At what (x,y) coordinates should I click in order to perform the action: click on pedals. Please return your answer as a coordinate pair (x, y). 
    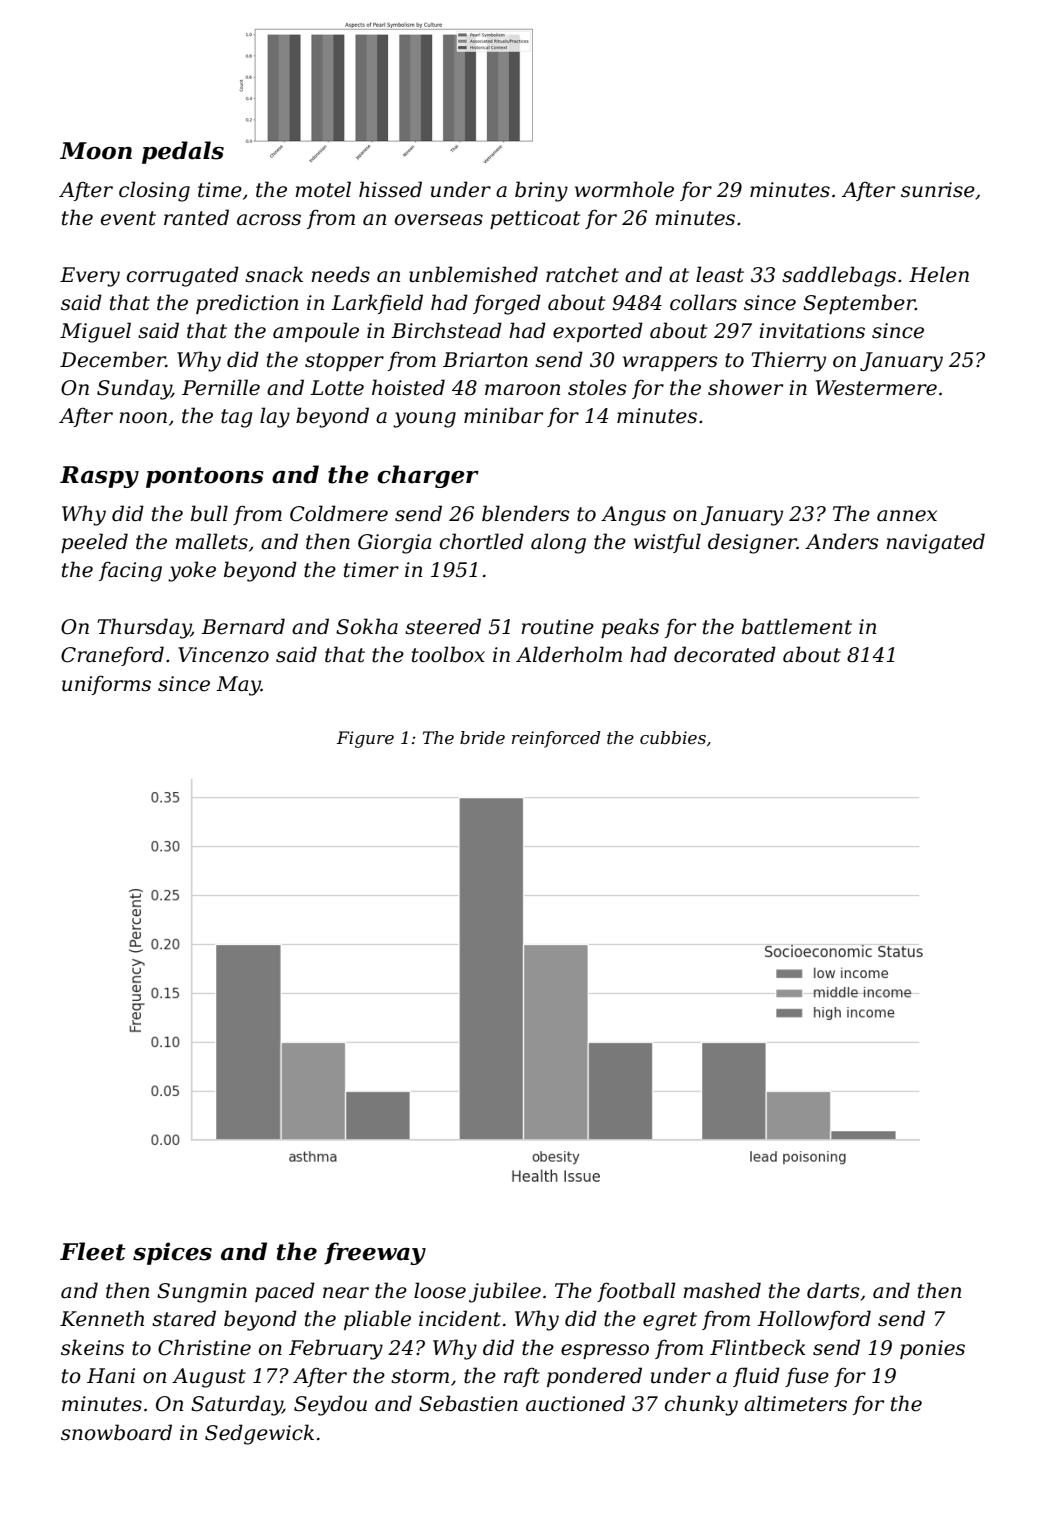
    Looking at the image, I should click on (183, 152).
